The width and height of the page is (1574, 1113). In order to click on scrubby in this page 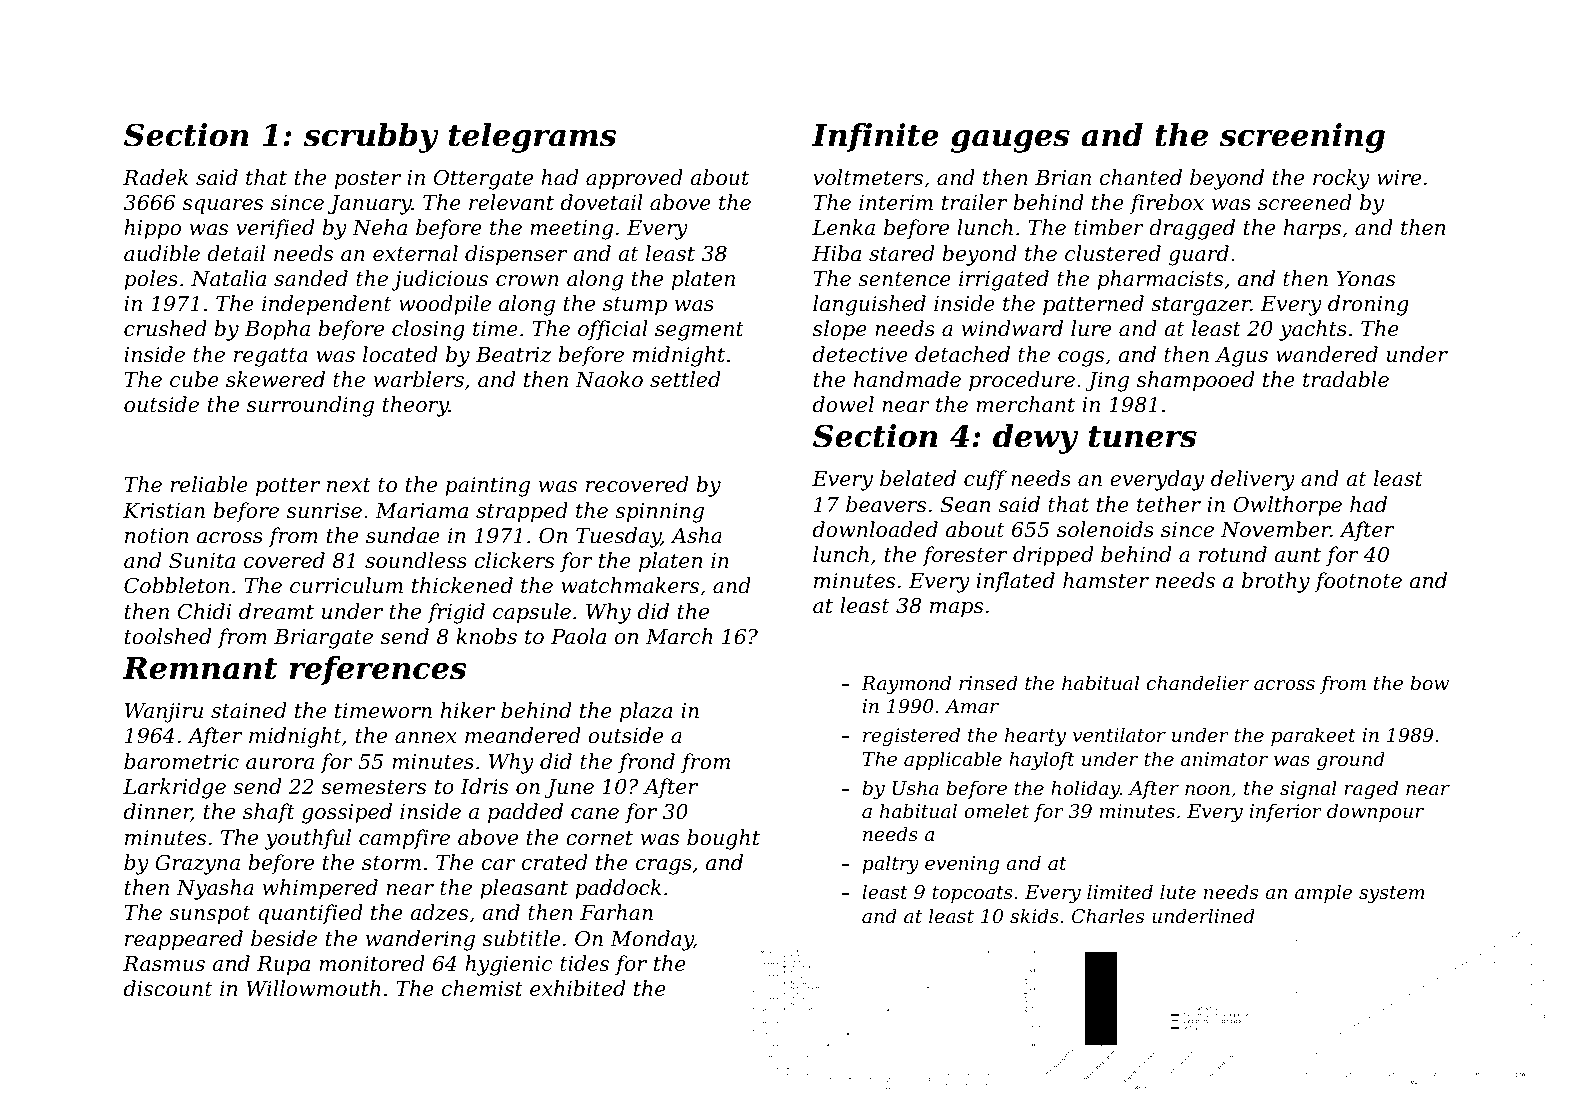, I will do `click(371, 138)`.
